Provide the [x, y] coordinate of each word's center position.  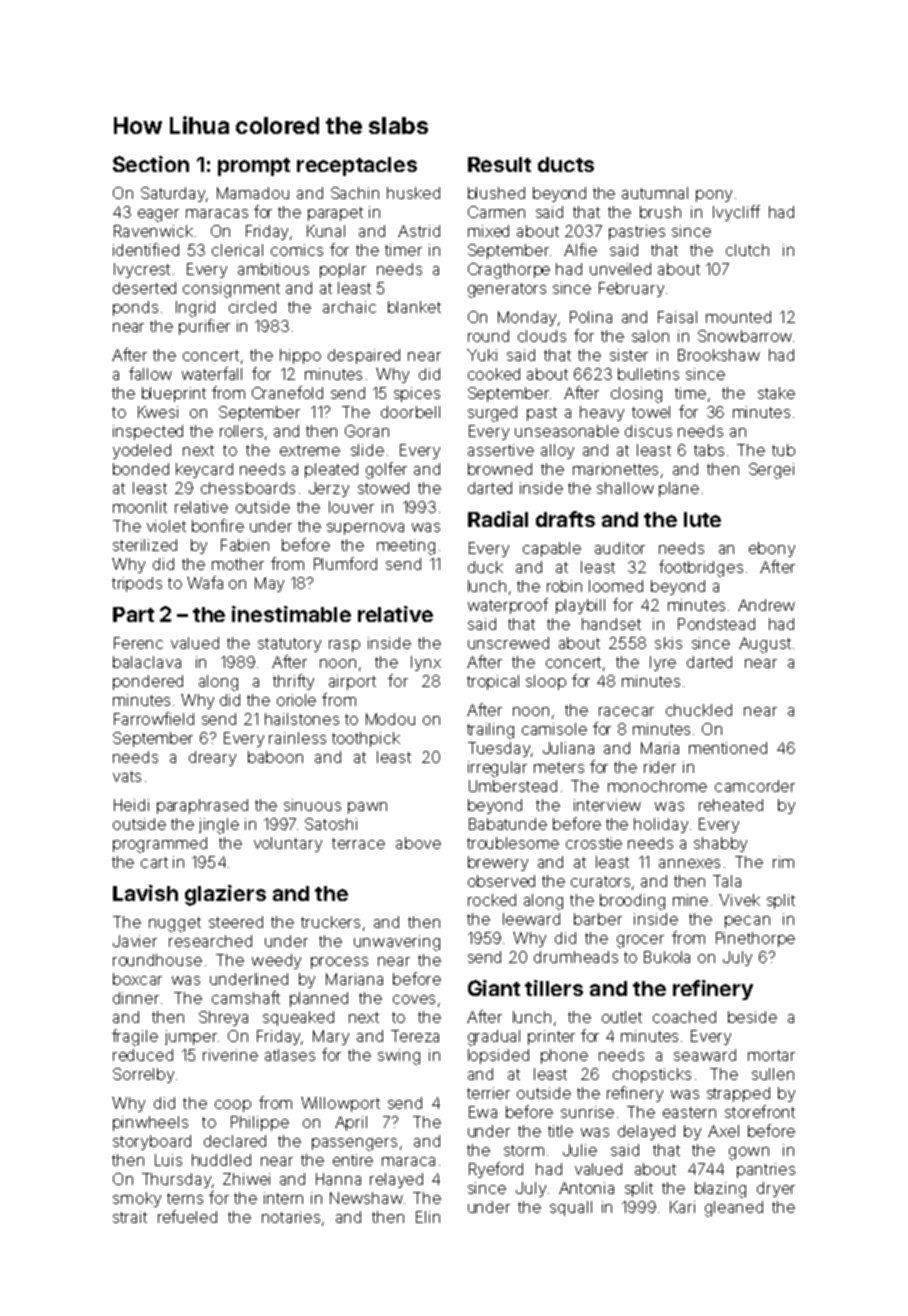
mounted [738, 317]
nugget [175, 924]
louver [351, 507]
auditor [620, 548]
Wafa [205, 582]
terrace [358, 843]
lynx [426, 663]
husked [413, 193]
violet [166, 526]
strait [130, 1217]
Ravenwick [153, 231]
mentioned [728, 748]
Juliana [568, 748]
